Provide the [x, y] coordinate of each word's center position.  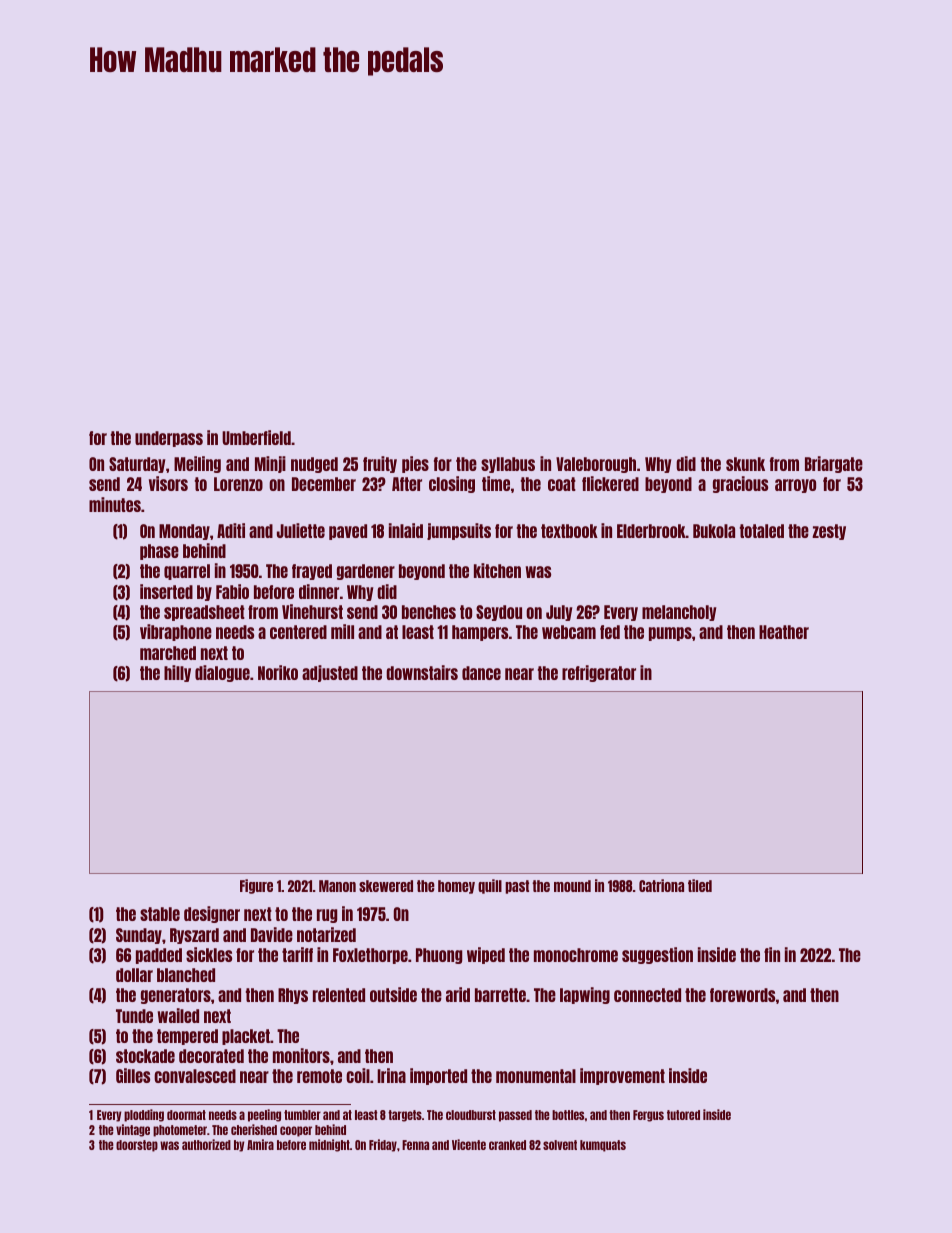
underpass [169, 439]
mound [572, 886]
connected [647, 995]
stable [160, 914]
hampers [480, 633]
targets [405, 1116]
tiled [700, 885]
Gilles [133, 1075]
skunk [745, 464]
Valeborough [596, 465]
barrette [500, 995]
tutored [683, 1115]
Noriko [278, 672]
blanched [186, 975]
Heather [784, 632]
